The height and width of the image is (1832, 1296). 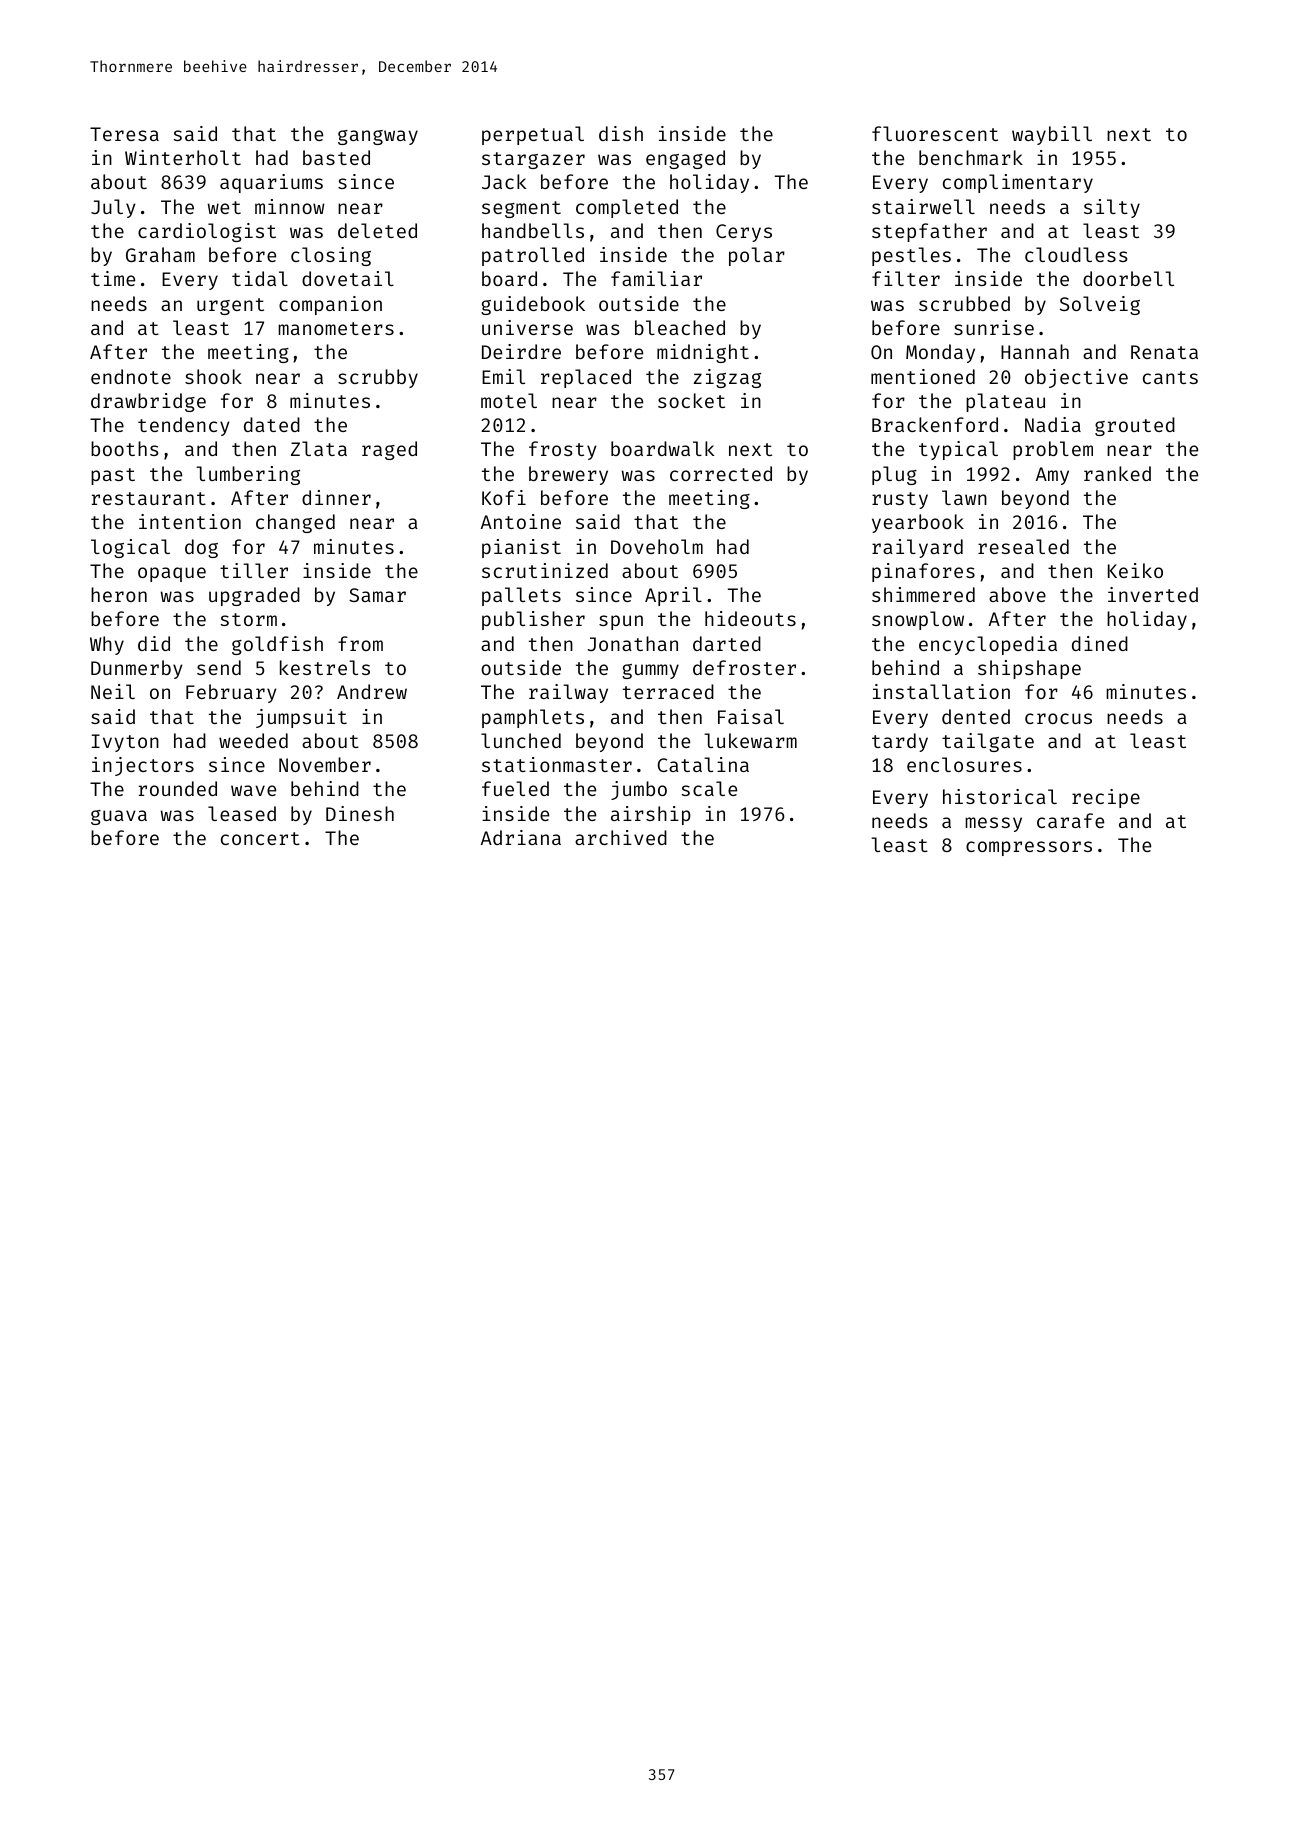 What do you see at coordinates (923, 206) in the image?
I see `stairwell` at bounding box center [923, 206].
